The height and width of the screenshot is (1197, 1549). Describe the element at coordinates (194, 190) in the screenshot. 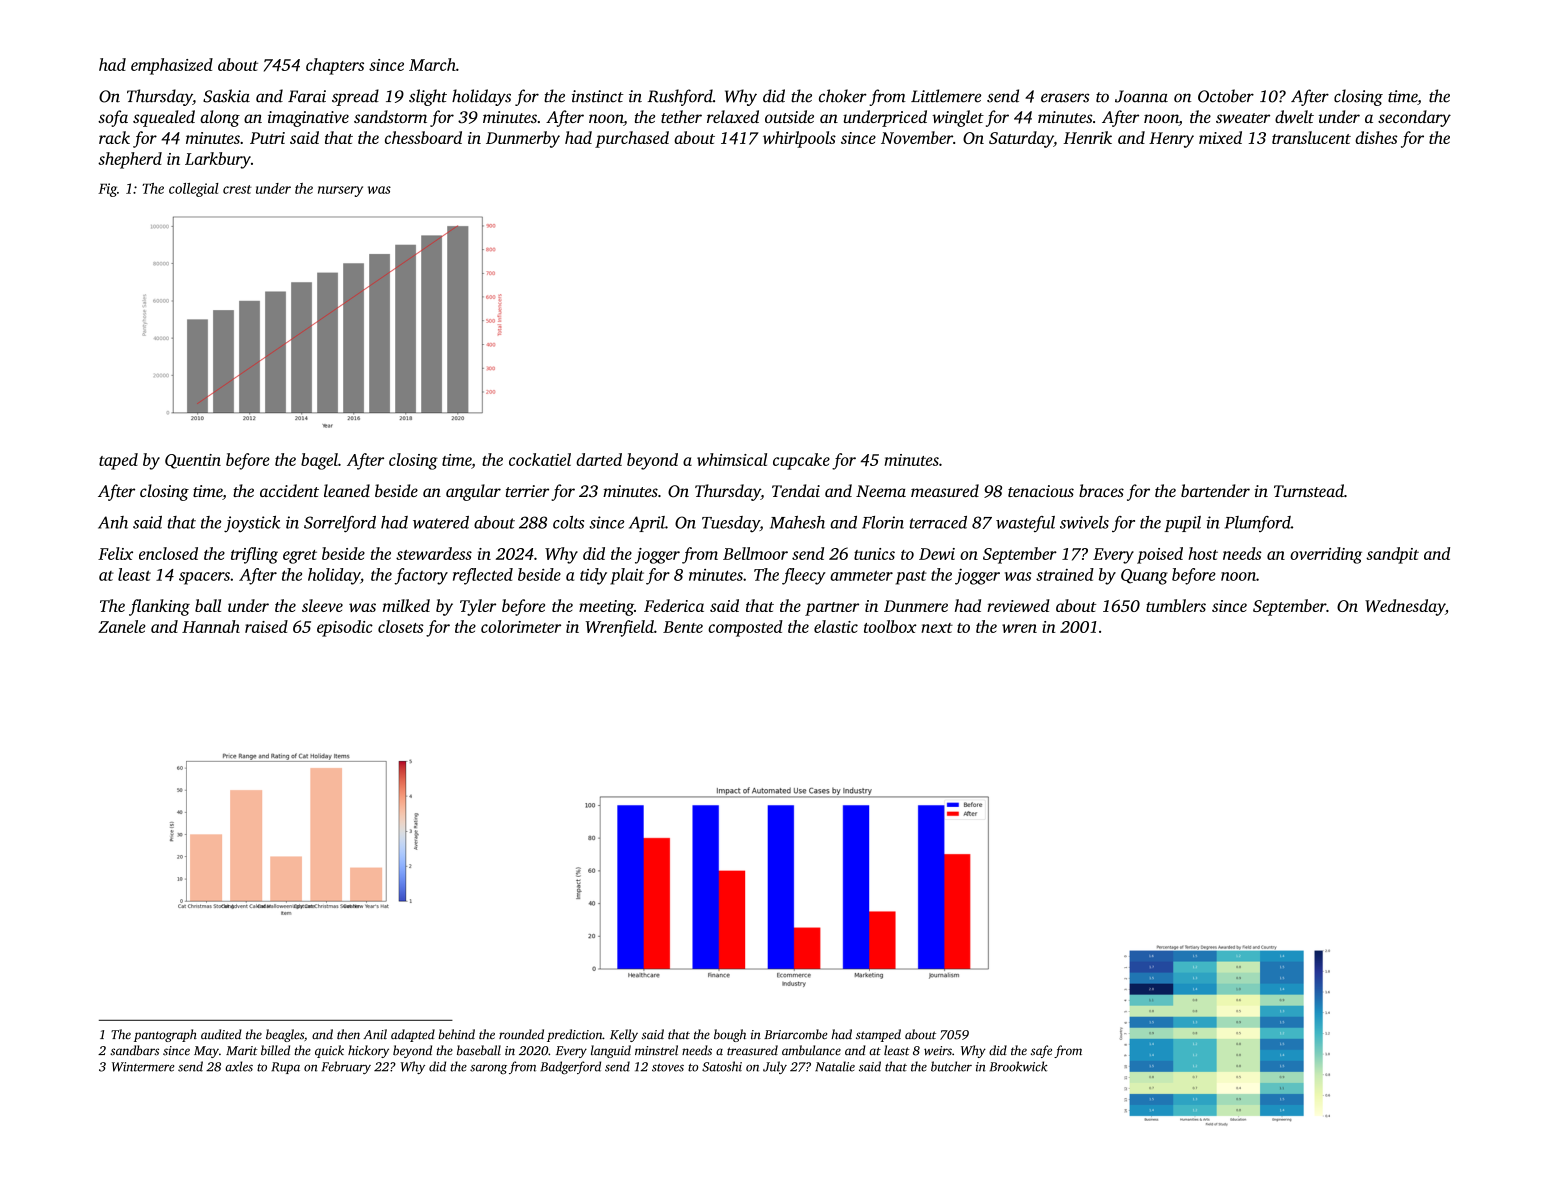

I see `collegial` at that location.
